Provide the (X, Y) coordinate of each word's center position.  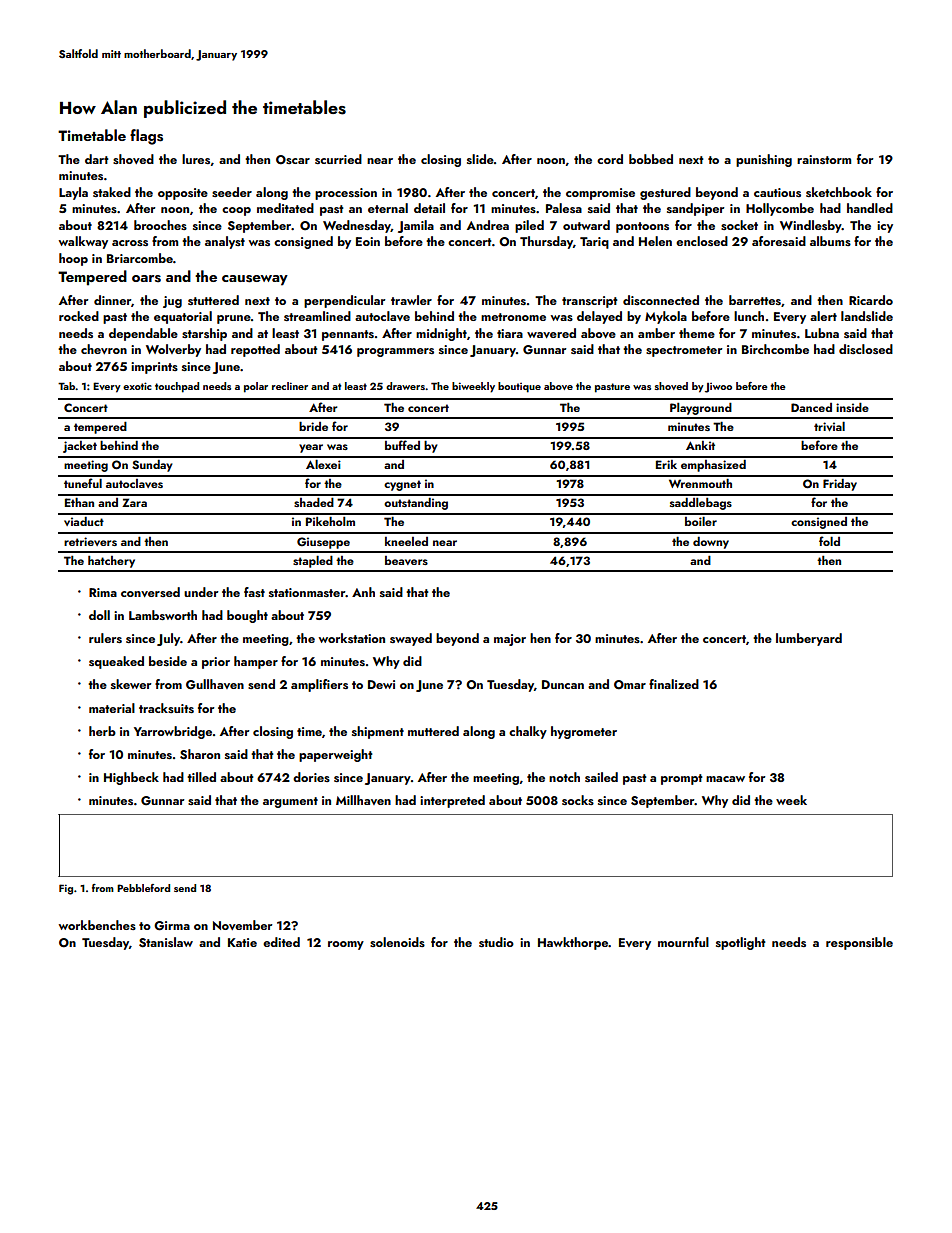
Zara (134, 502)
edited (281, 942)
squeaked (116, 662)
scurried (338, 159)
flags (146, 137)
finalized (674, 684)
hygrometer (584, 732)
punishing (764, 160)
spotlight (740, 943)
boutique (519, 387)
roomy (346, 945)
